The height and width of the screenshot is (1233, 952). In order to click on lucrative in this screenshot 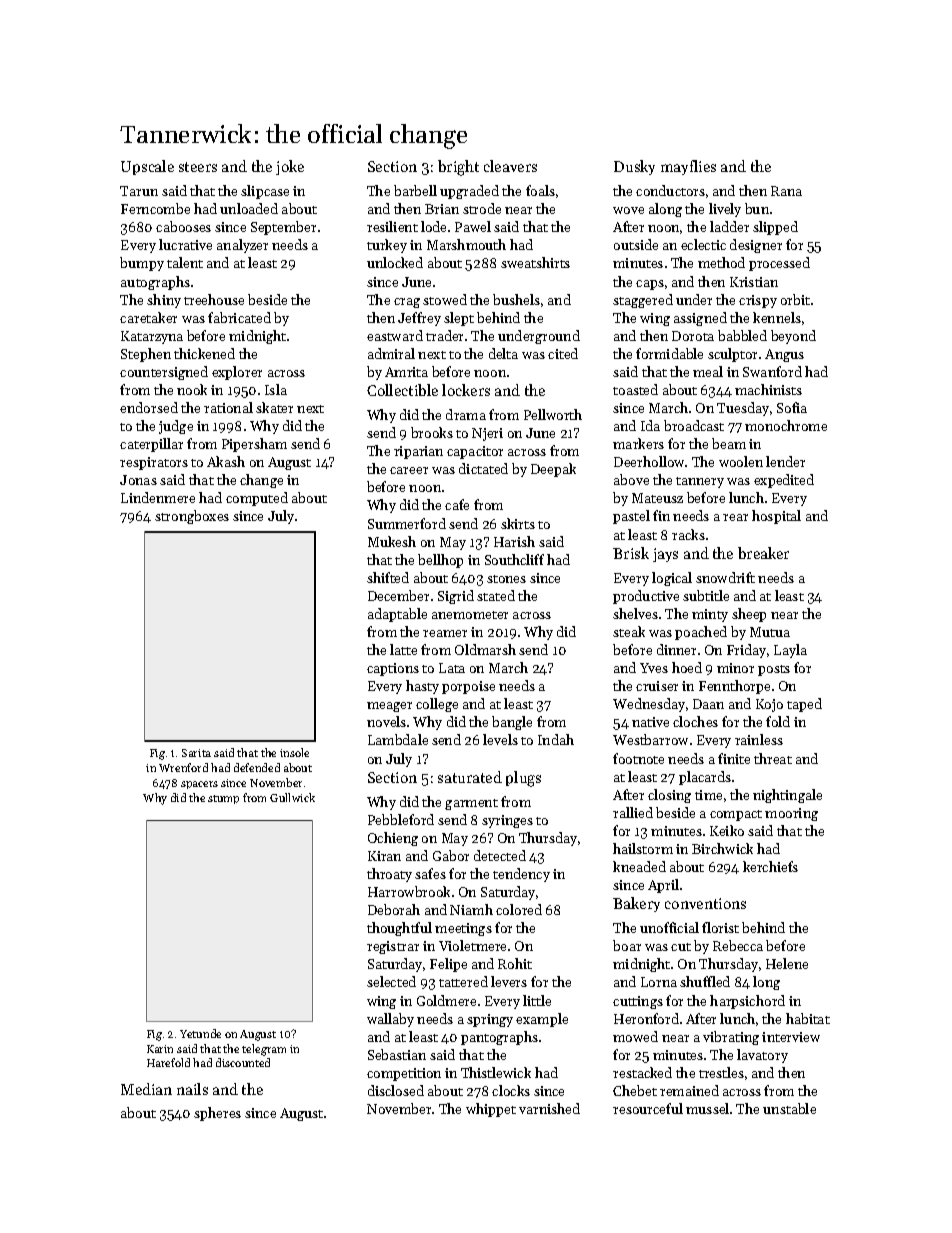, I will do `click(185, 244)`.
